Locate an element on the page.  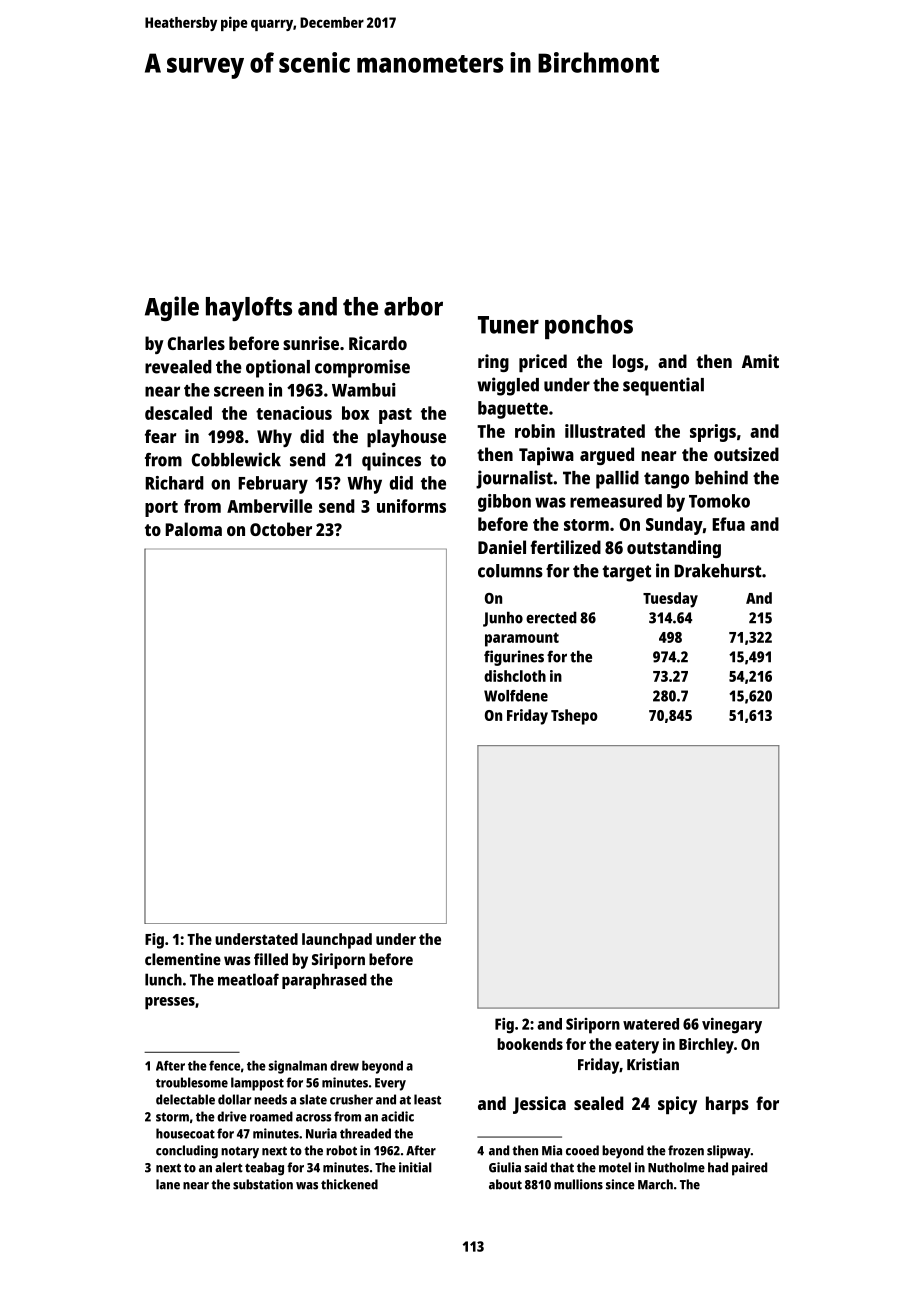
figurines is located at coordinates (514, 658).
